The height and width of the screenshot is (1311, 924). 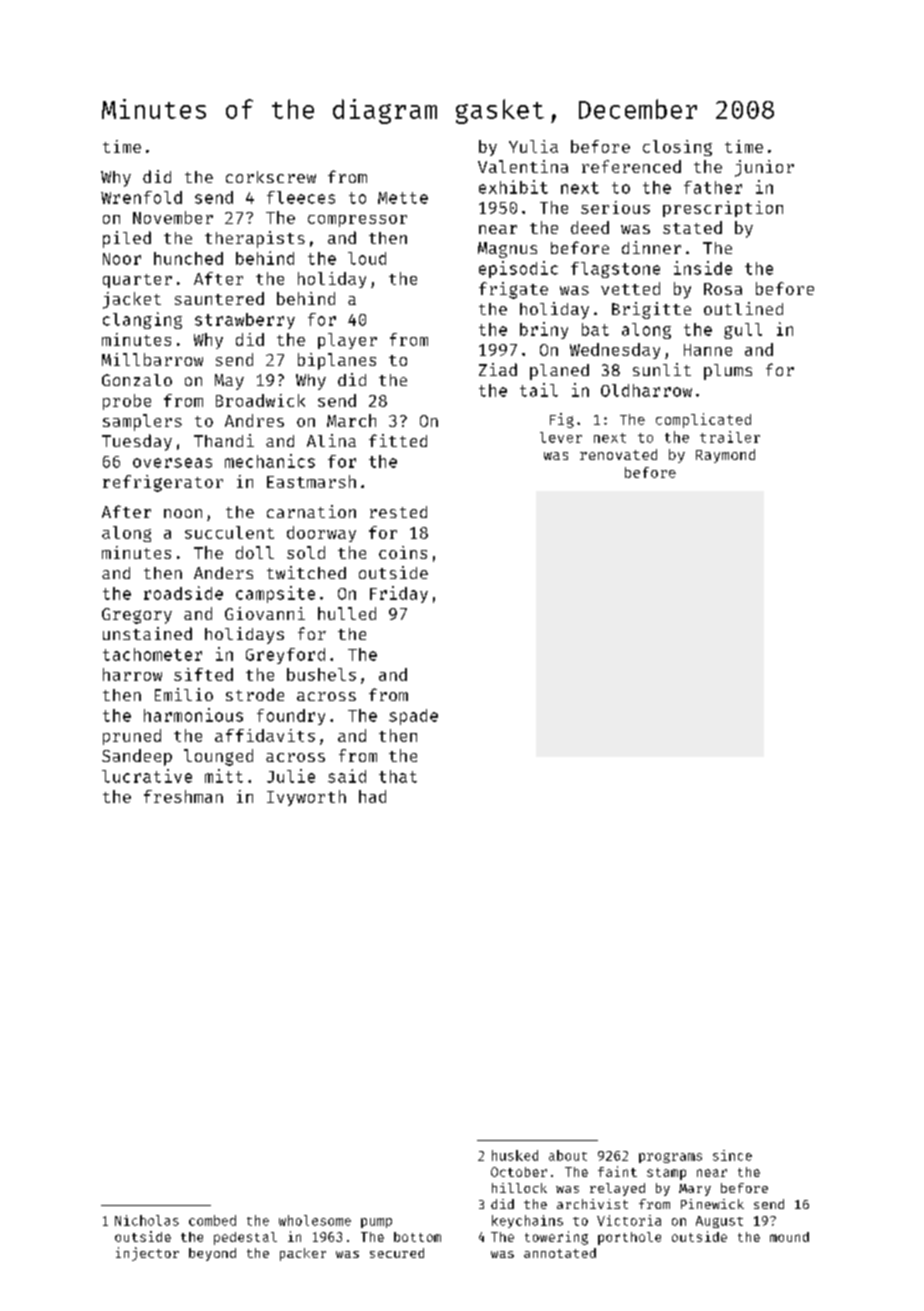 What do you see at coordinates (183, 796) in the screenshot?
I see `freshman` at bounding box center [183, 796].
